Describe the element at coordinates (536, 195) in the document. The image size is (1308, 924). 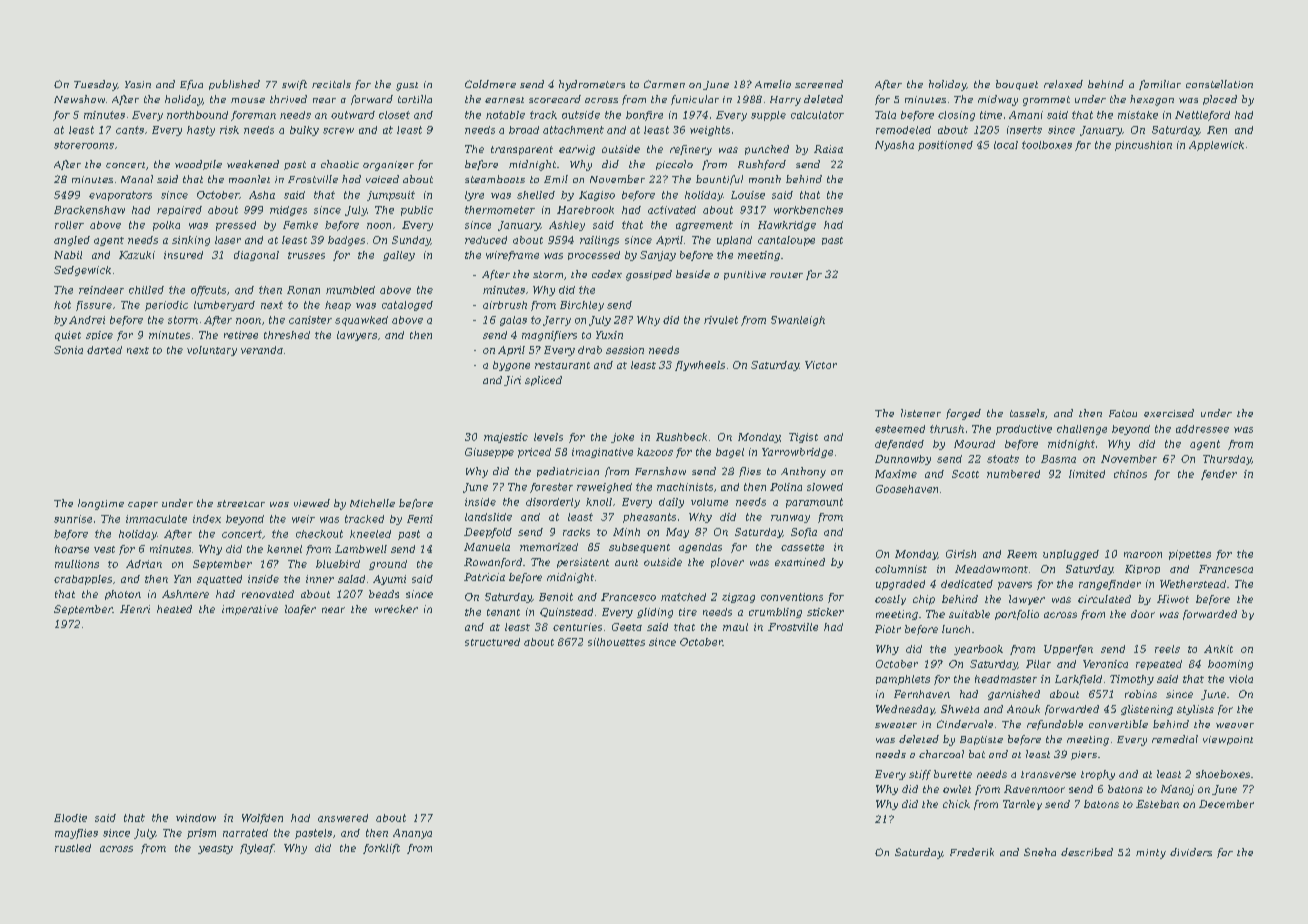
I see `shelled` at that location.
